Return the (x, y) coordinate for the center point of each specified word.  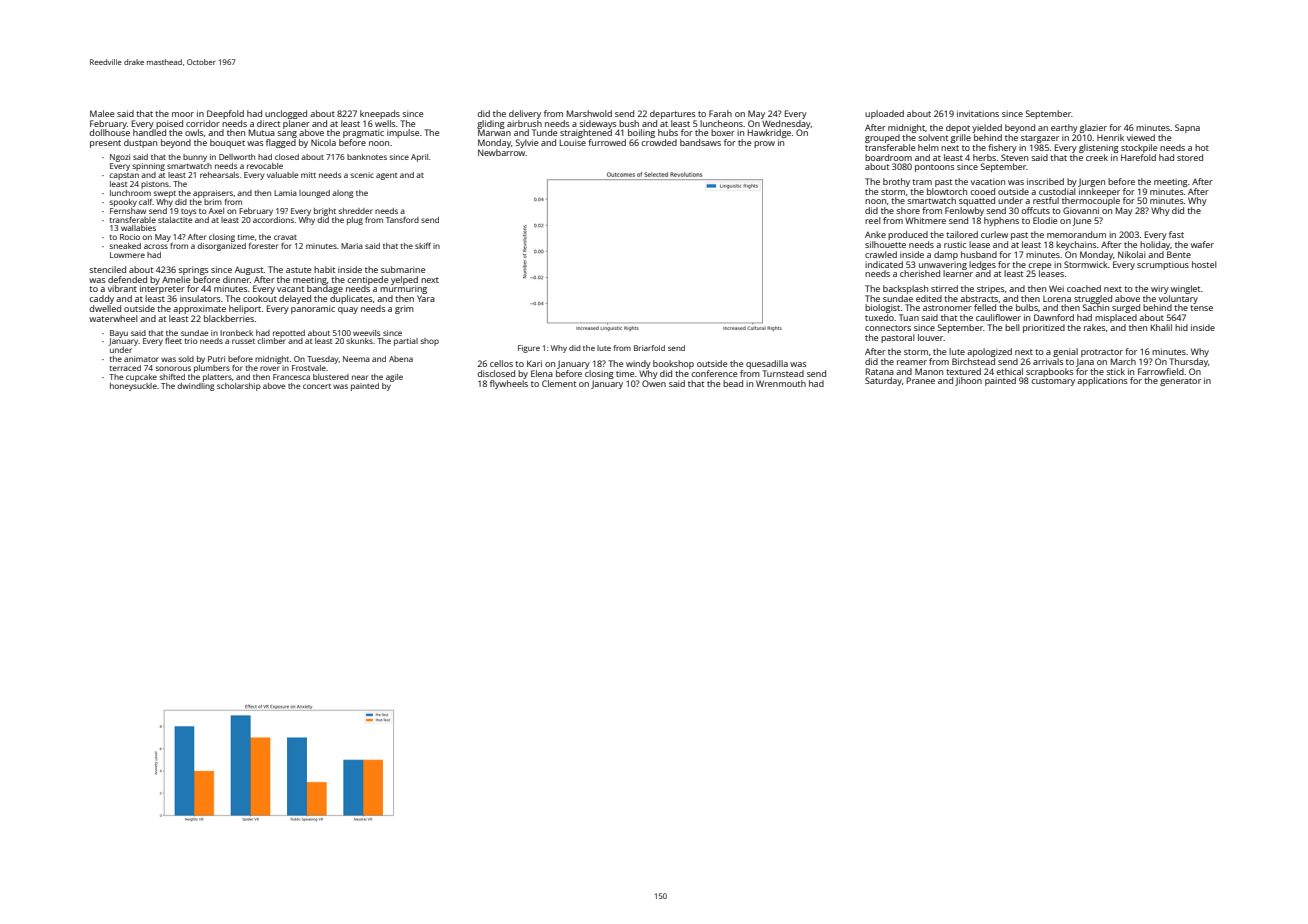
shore (908, 210)
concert (317, 386)
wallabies (138, 228)
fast (1176, 234)
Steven (1014, 157)
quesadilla (767, 364)
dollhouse (110, 132)
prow (764, 144)
